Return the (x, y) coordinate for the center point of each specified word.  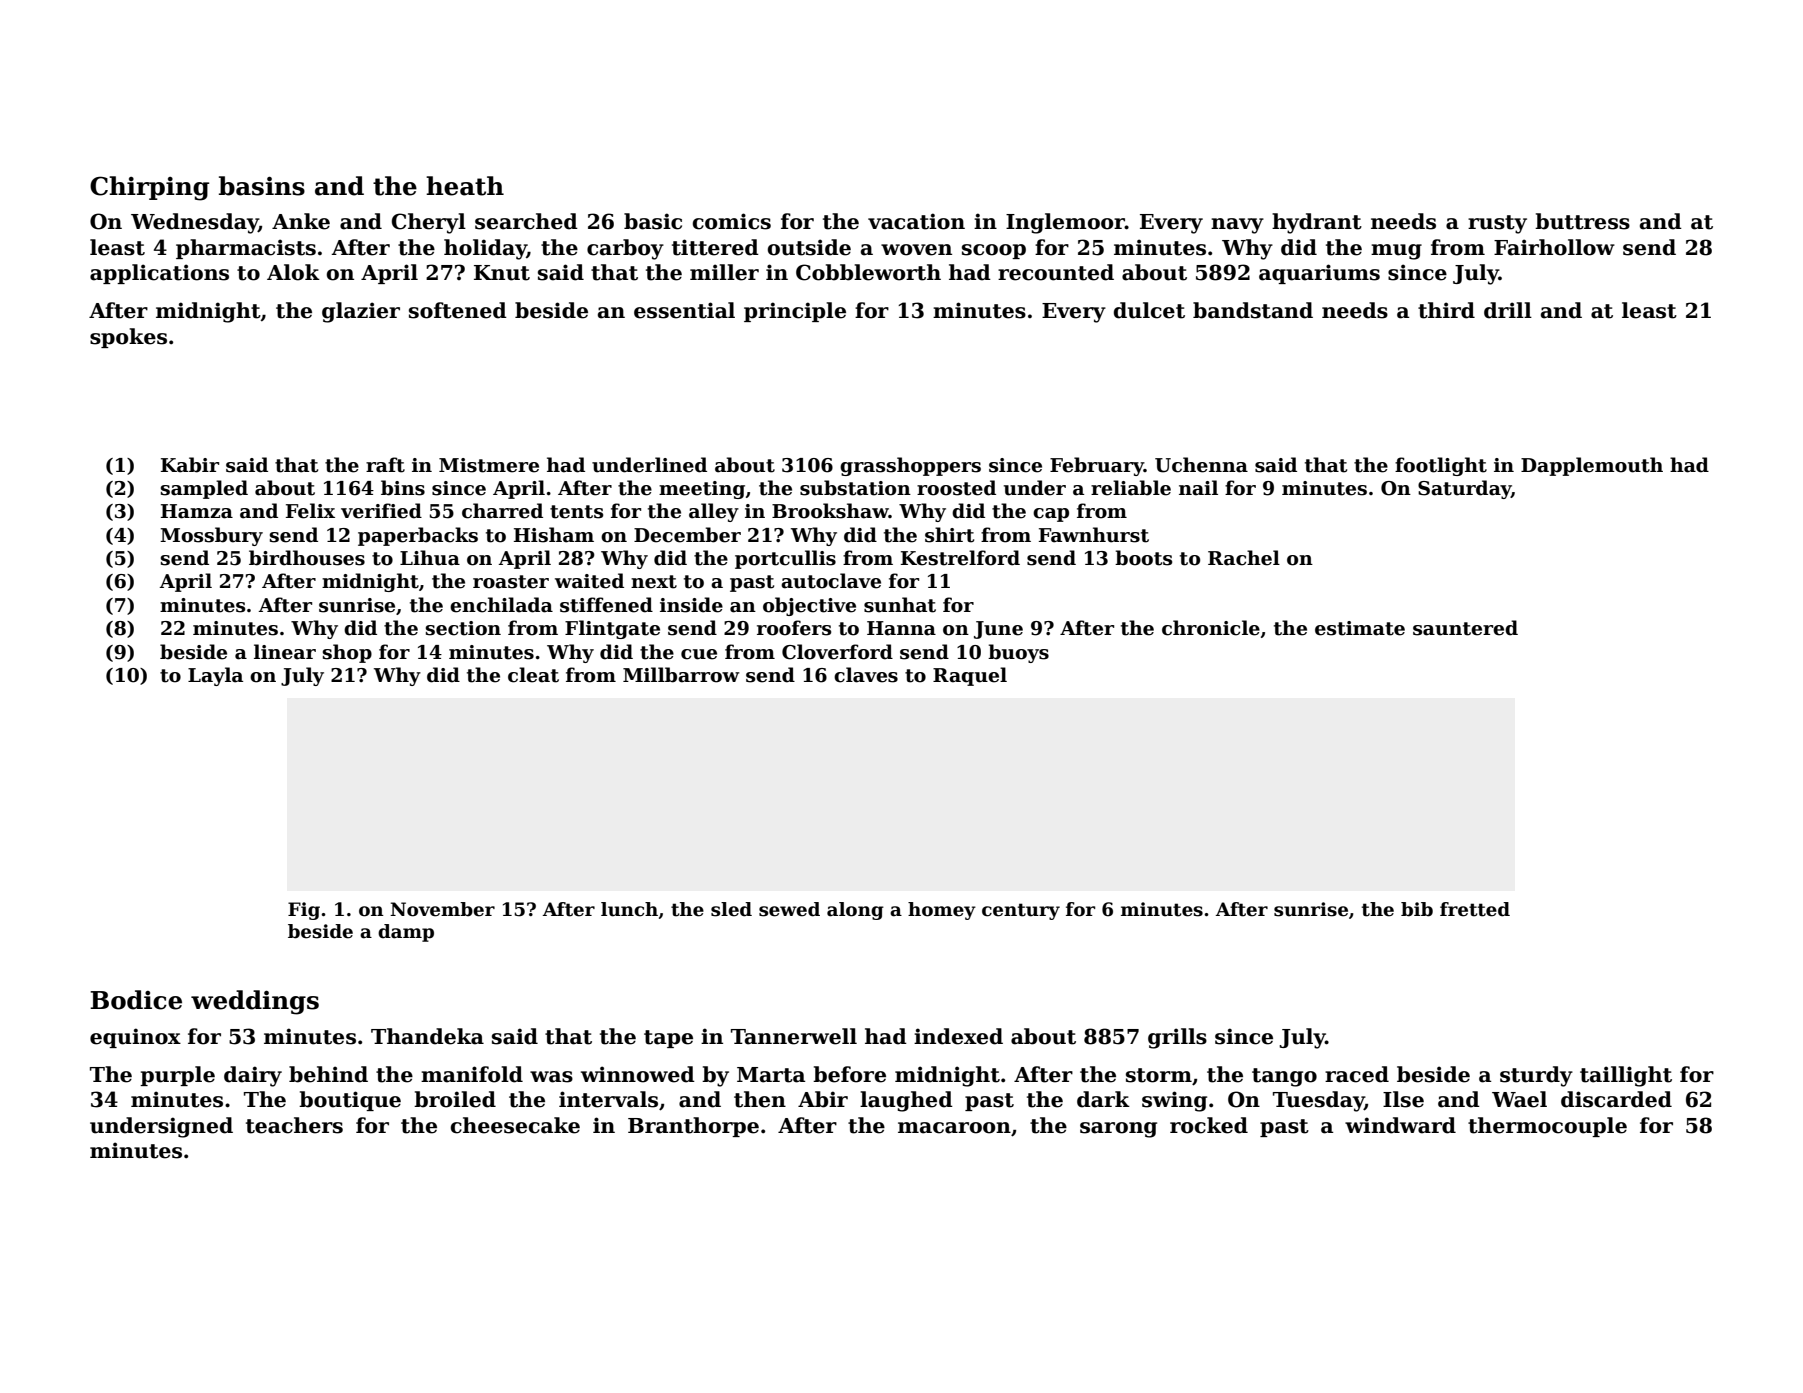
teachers (294, 1125)
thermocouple (1547, 1127)
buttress (1582, 221)
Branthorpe (693, 1127)
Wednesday (194, 223)
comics (732, 221)
